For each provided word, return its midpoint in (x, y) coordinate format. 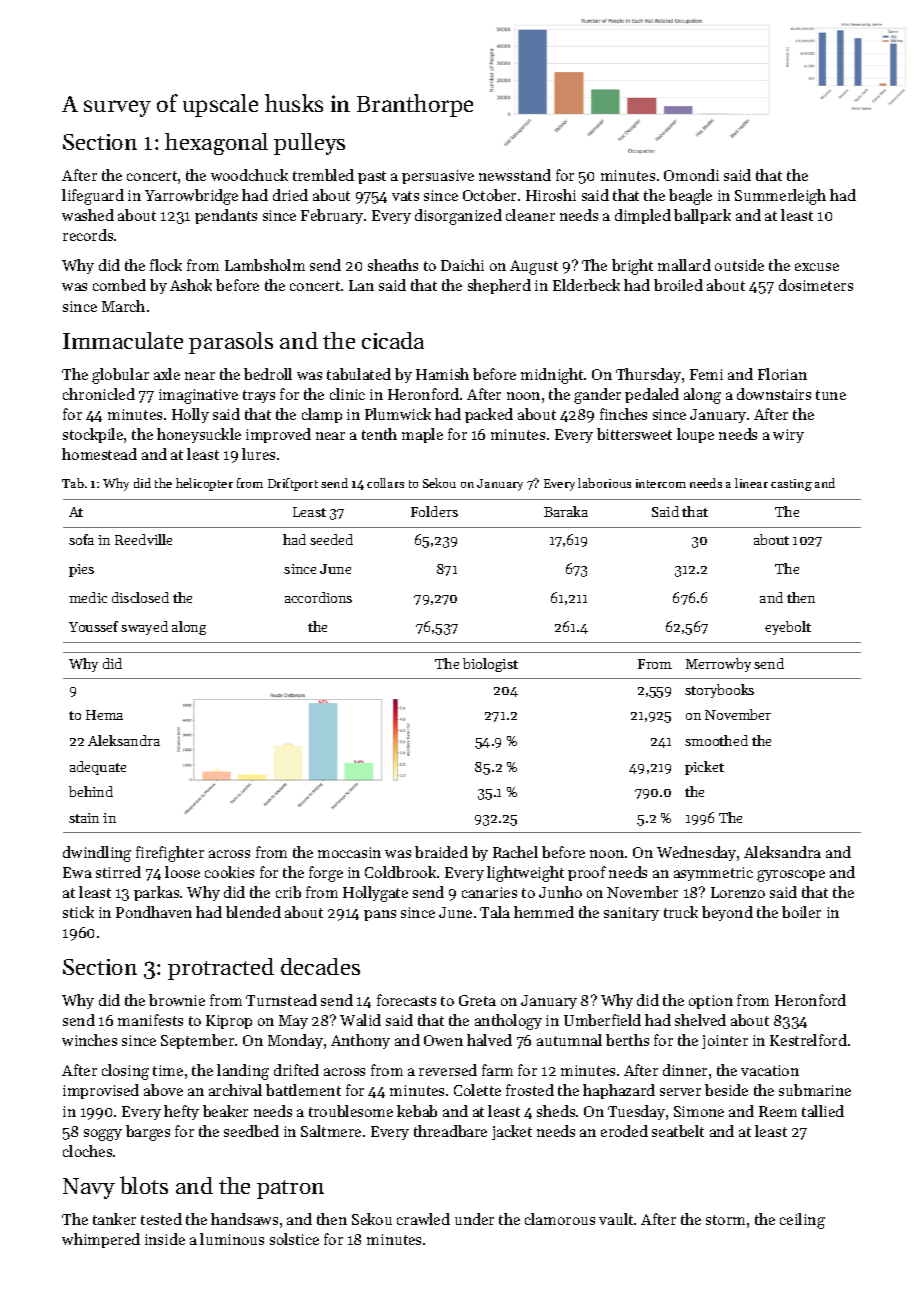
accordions (318, 597)
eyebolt (788, 628)
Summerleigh (780, 197)
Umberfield (602, 1020)
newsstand (515, 175)
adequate (98, 768)
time (168, 1070)
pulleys (309, 144)
